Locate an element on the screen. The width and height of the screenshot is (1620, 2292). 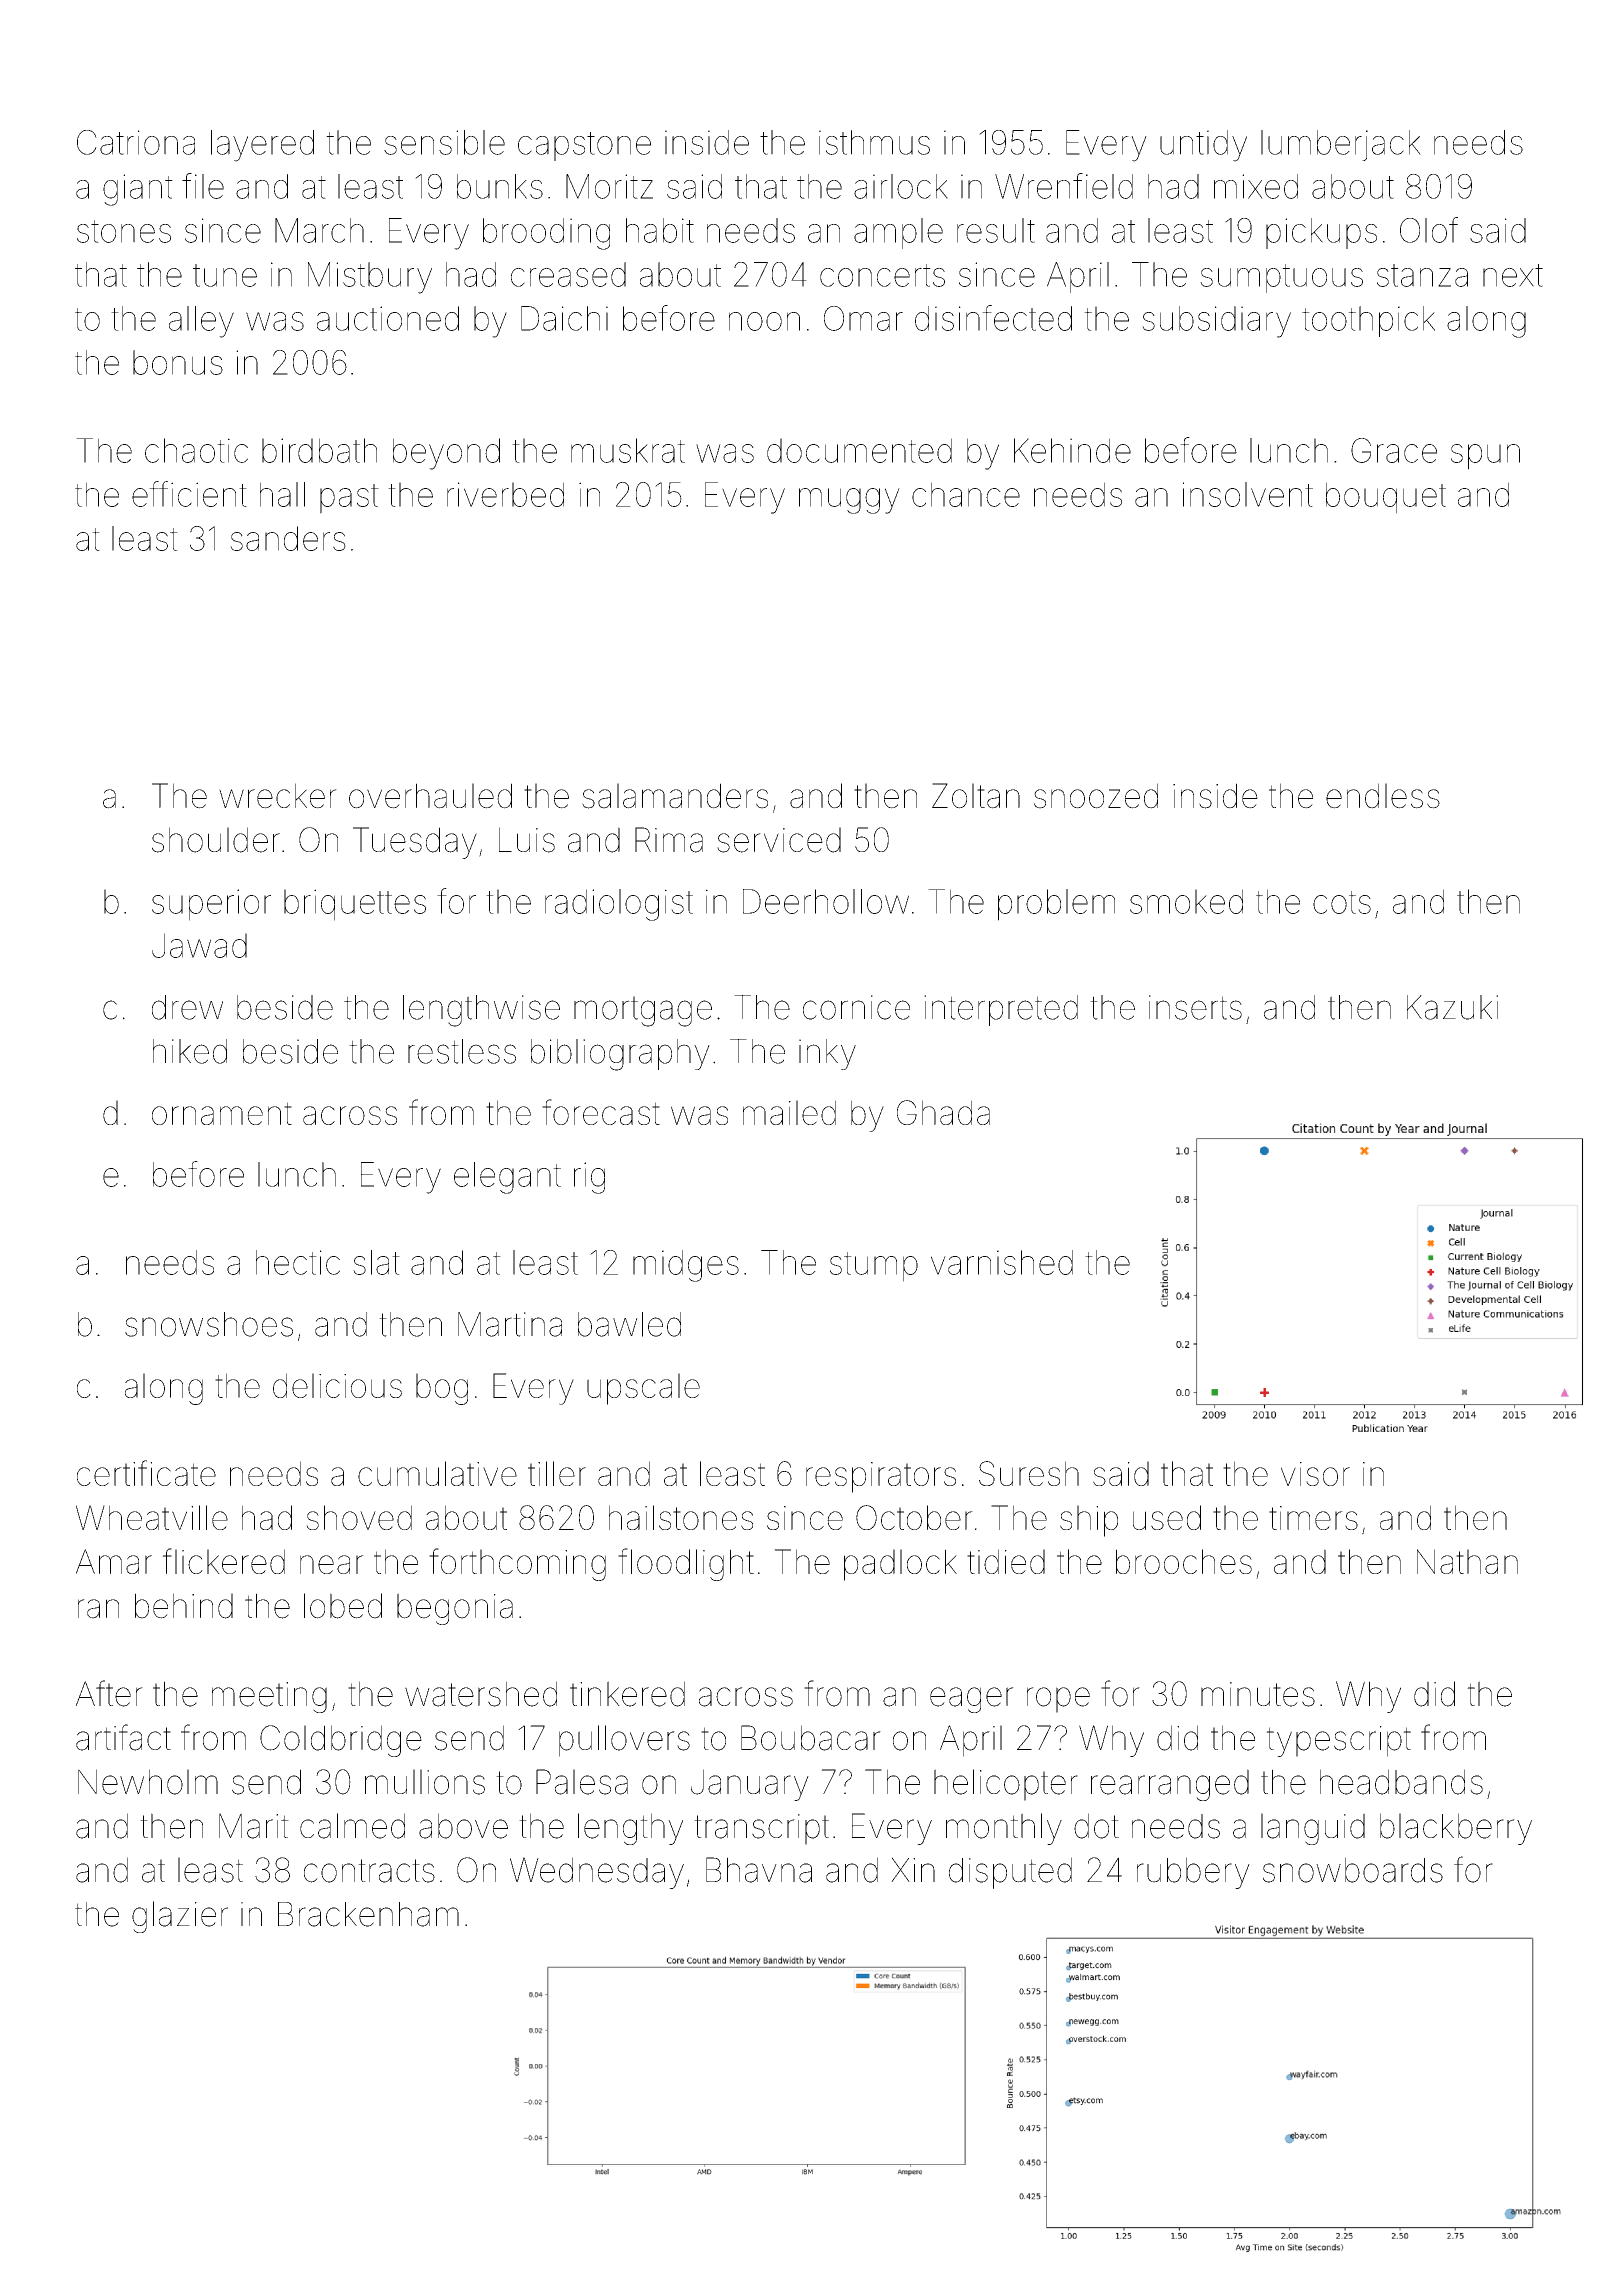
shoved is located at coordinates (359, 1517).
